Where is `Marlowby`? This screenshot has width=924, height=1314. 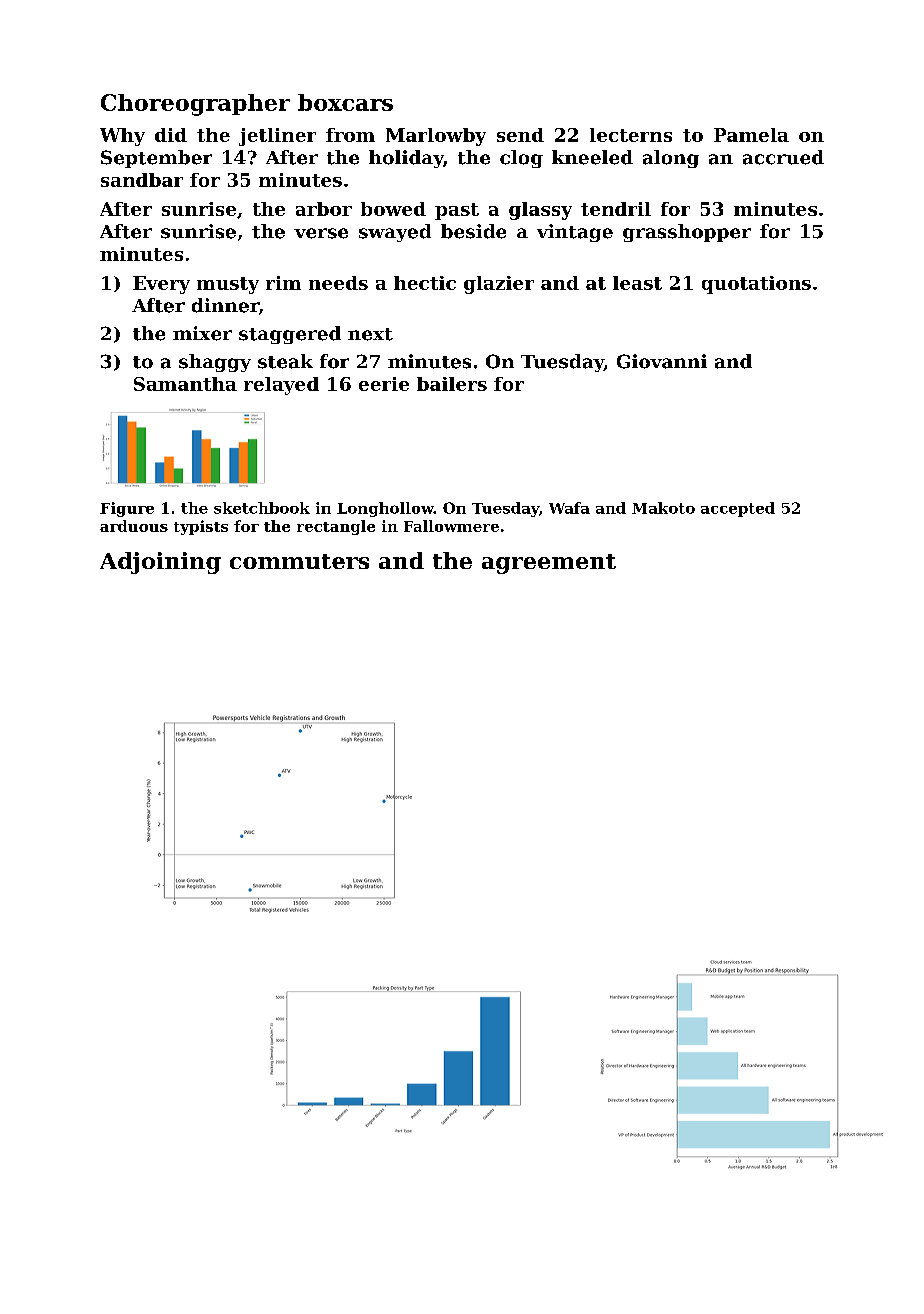 Marlowby is located at coordinates (436, 137).
